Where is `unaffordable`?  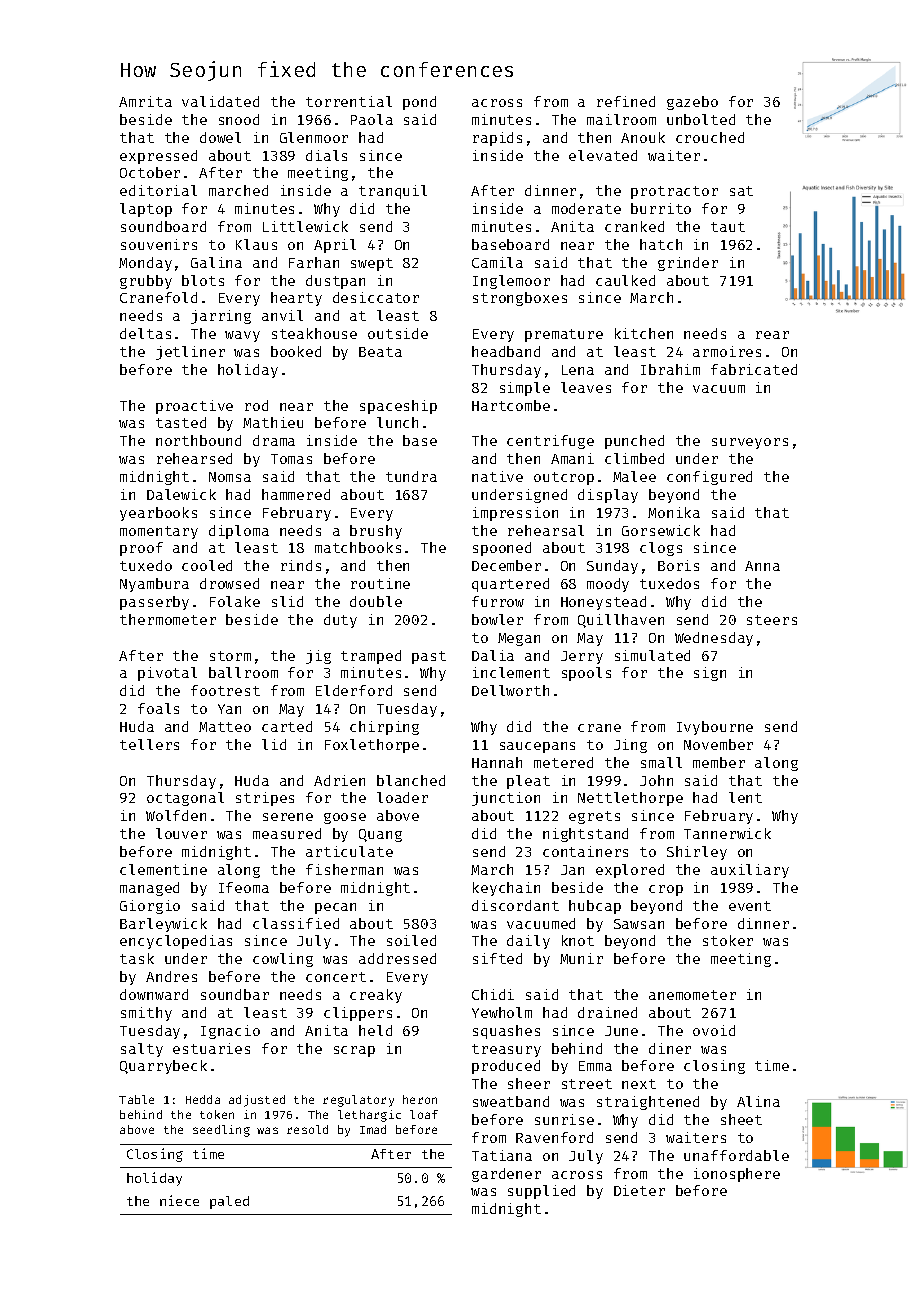
unaffordable is located at coordinates (736, 1155).
